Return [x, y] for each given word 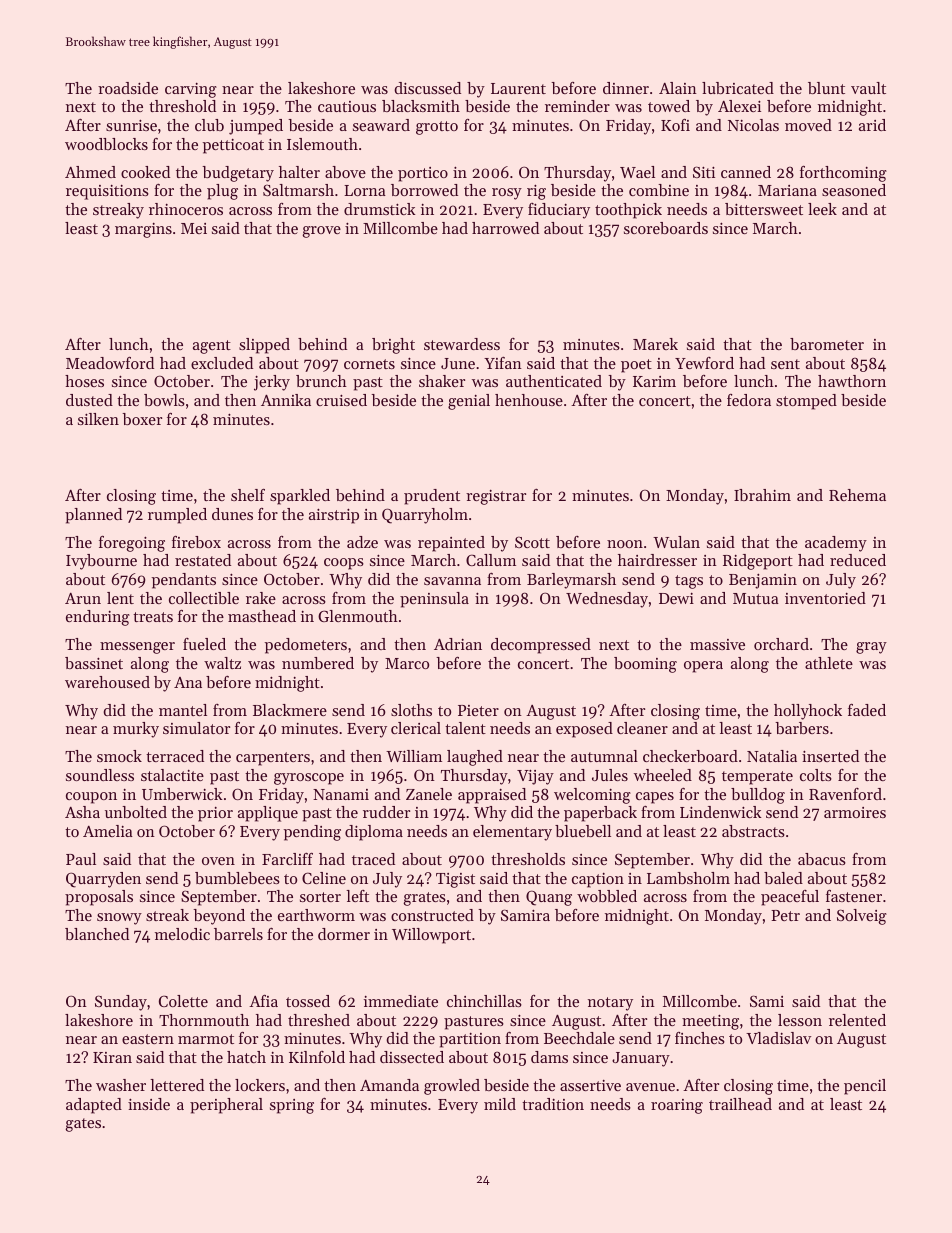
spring [292, 1106]
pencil [865, 1087]
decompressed [541, 646]
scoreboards [666, 228]
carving [191, 90]
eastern [148, 1039]
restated [203, 560]
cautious [347, 106]
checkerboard [690, 756]
